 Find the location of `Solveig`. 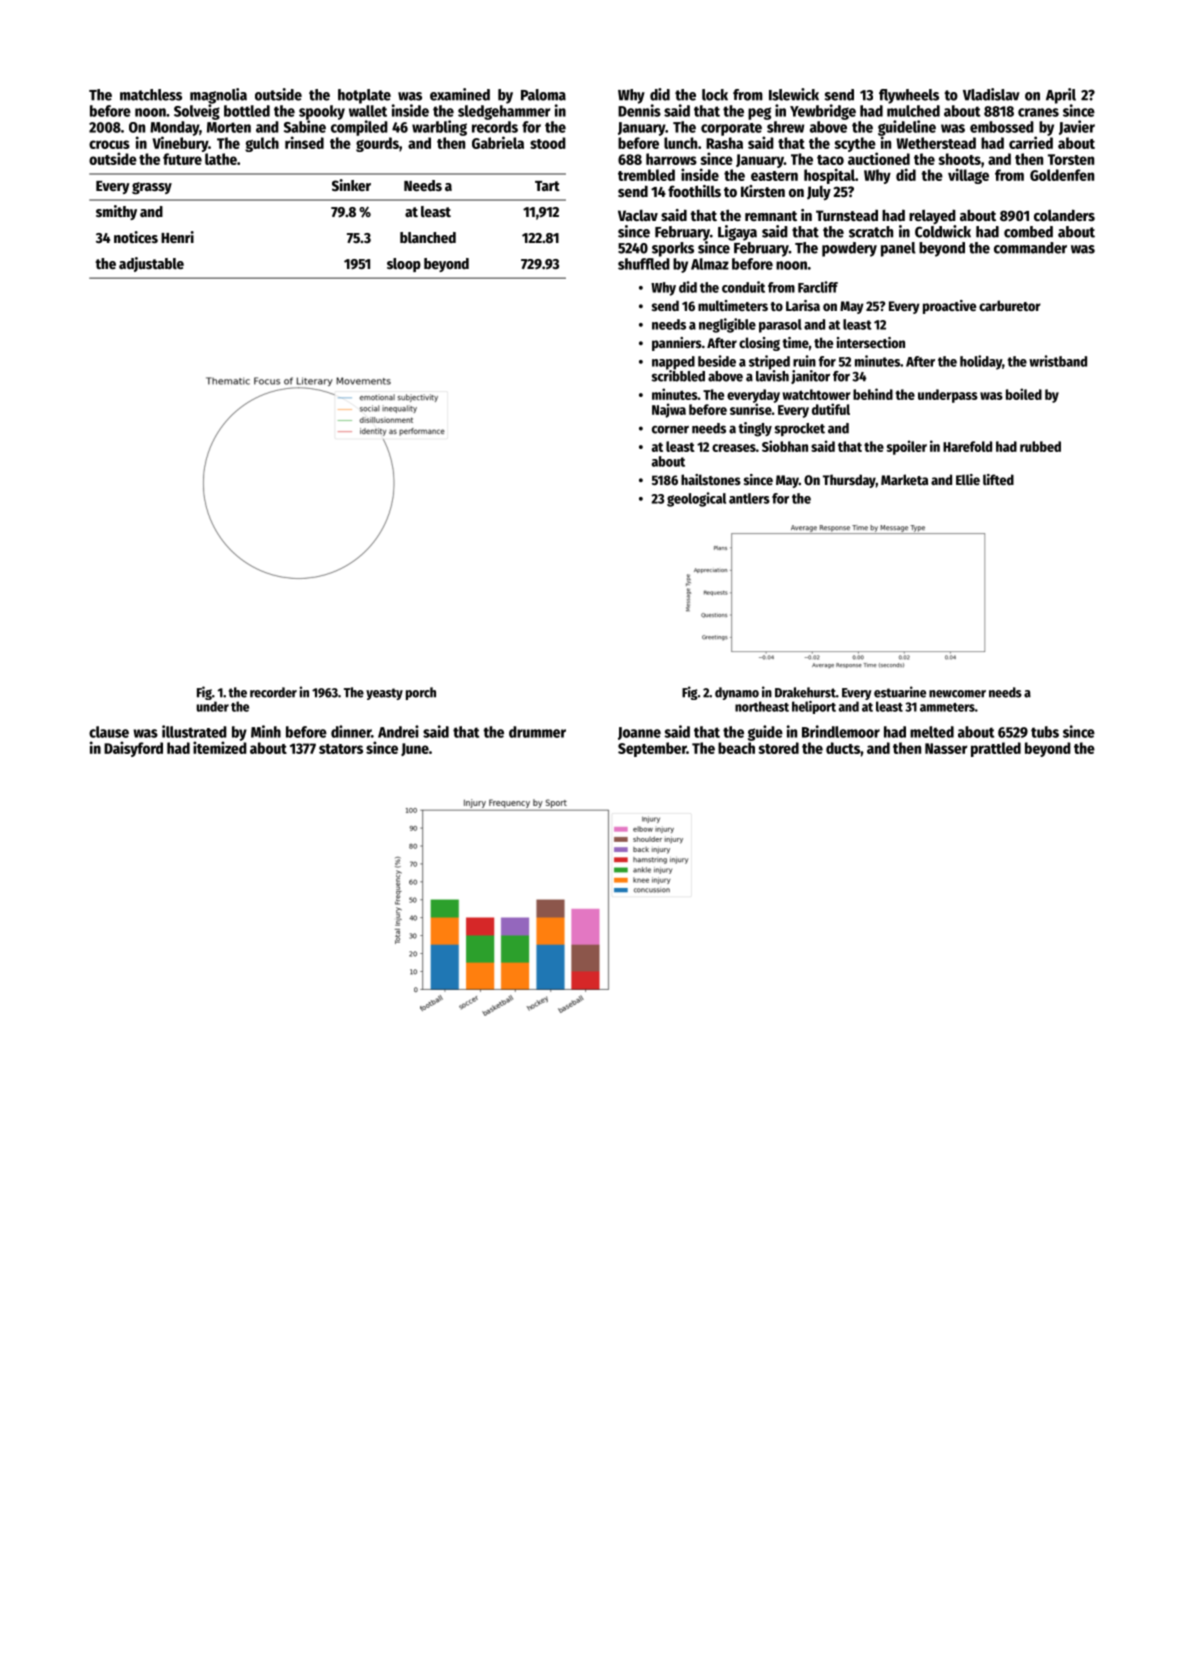

Solveig is located at coordinates (197, 112).
